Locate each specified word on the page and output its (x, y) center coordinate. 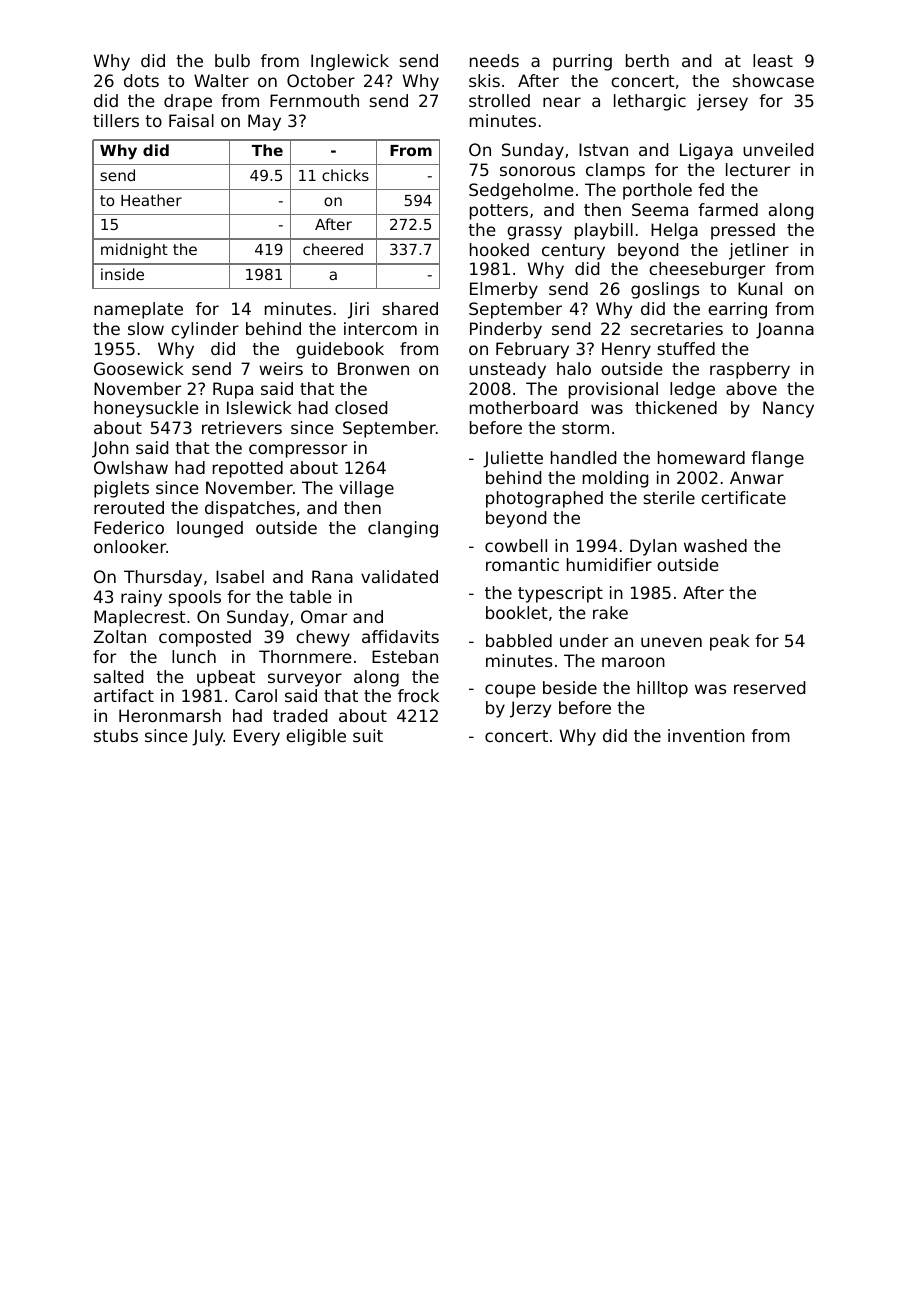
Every (257, 737)
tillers (116, 120)
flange (777, 459)
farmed (728, 209)
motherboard (524, 407)
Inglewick (350, 62)
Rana (332, 576)
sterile (669, 497)
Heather (151, 200)
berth (647, 60)
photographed (544, 499)
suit (368, 735)
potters (499, 212)
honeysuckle (146, 409)
